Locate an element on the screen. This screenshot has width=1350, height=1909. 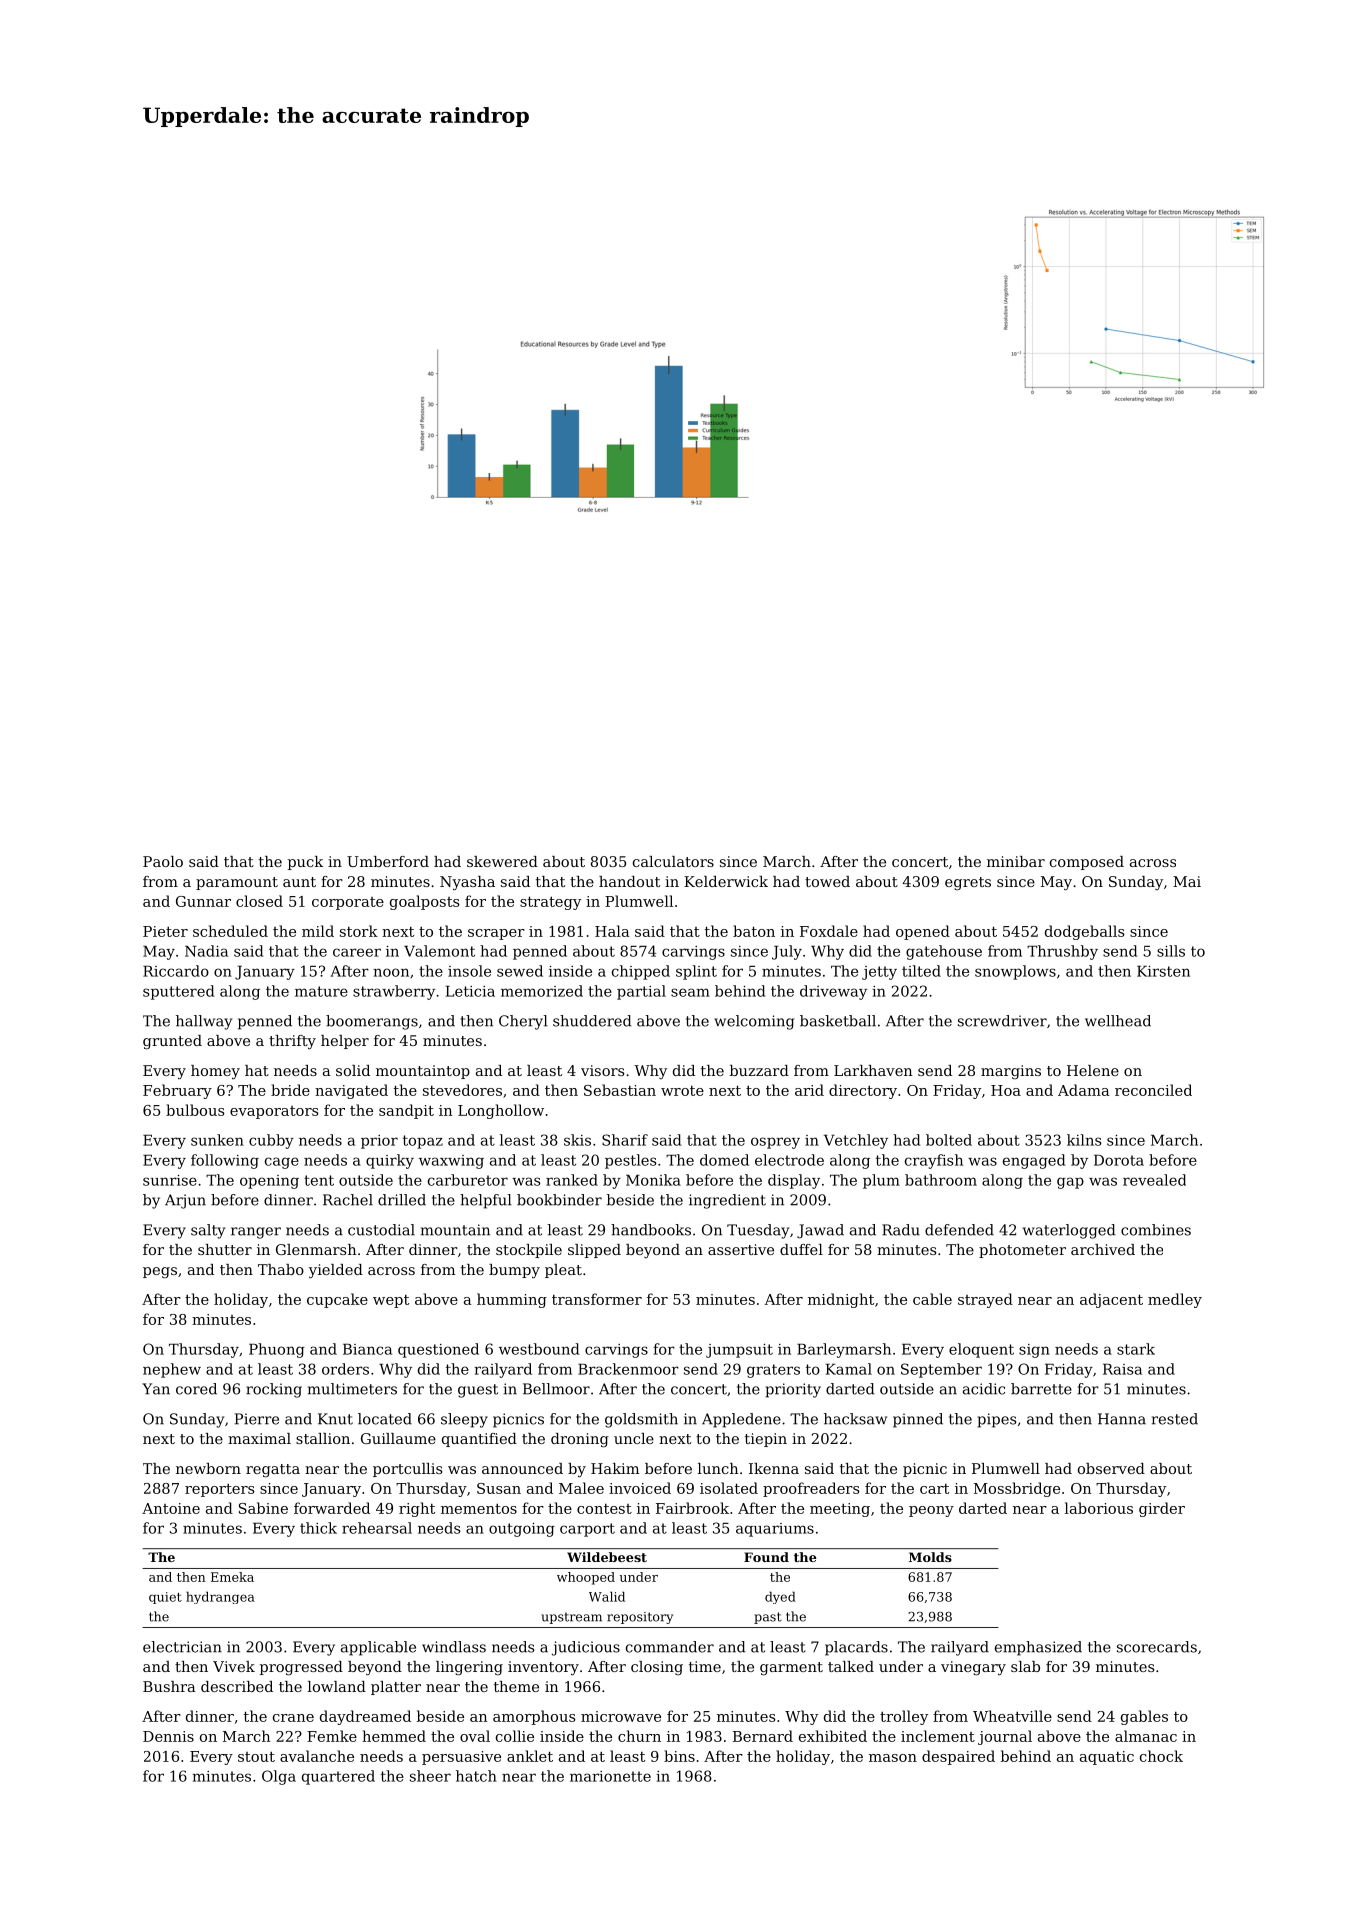
thick is located at coordinates (318, 1528).
